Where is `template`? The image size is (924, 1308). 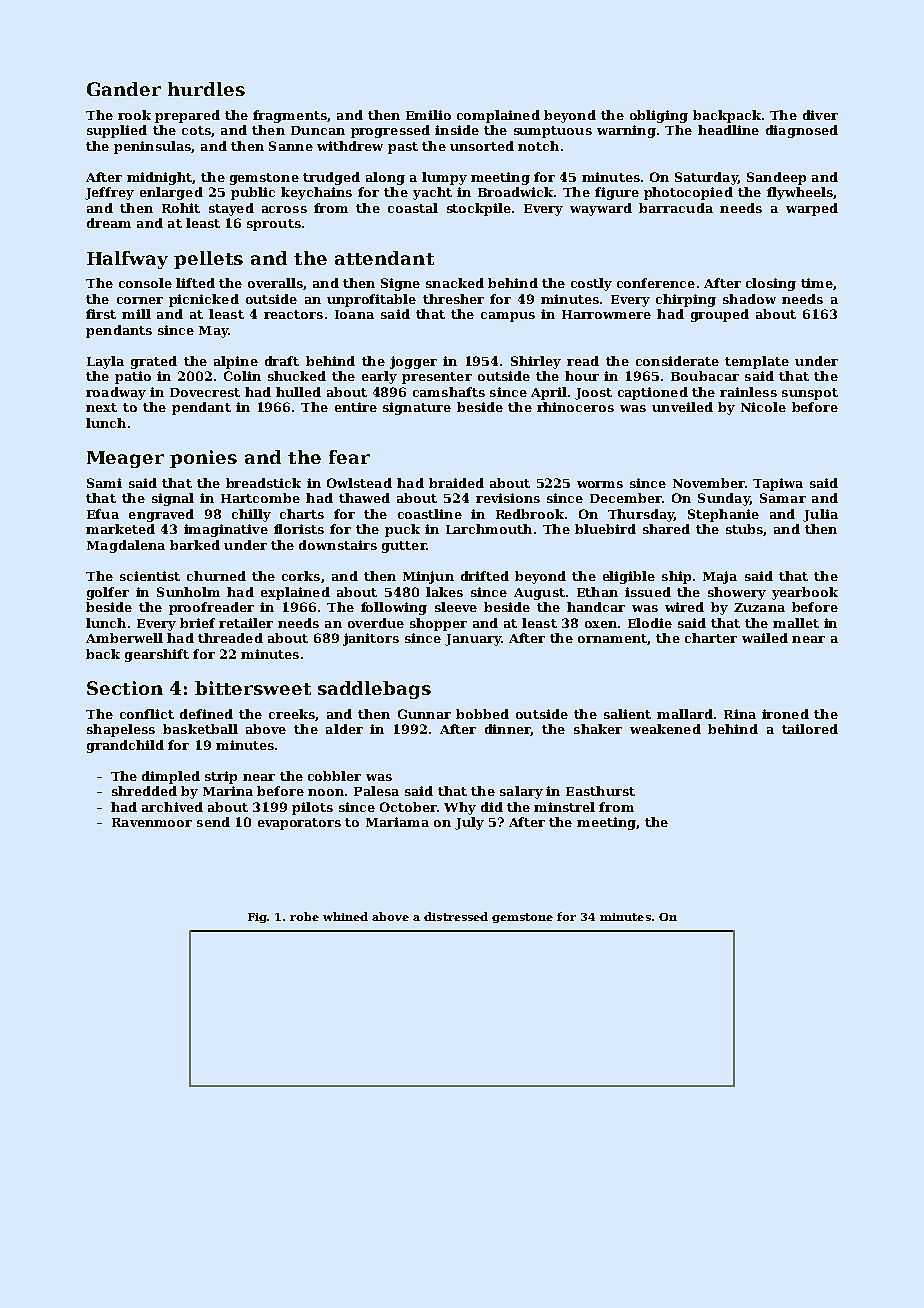 template is located at coordinates (757, 362).
